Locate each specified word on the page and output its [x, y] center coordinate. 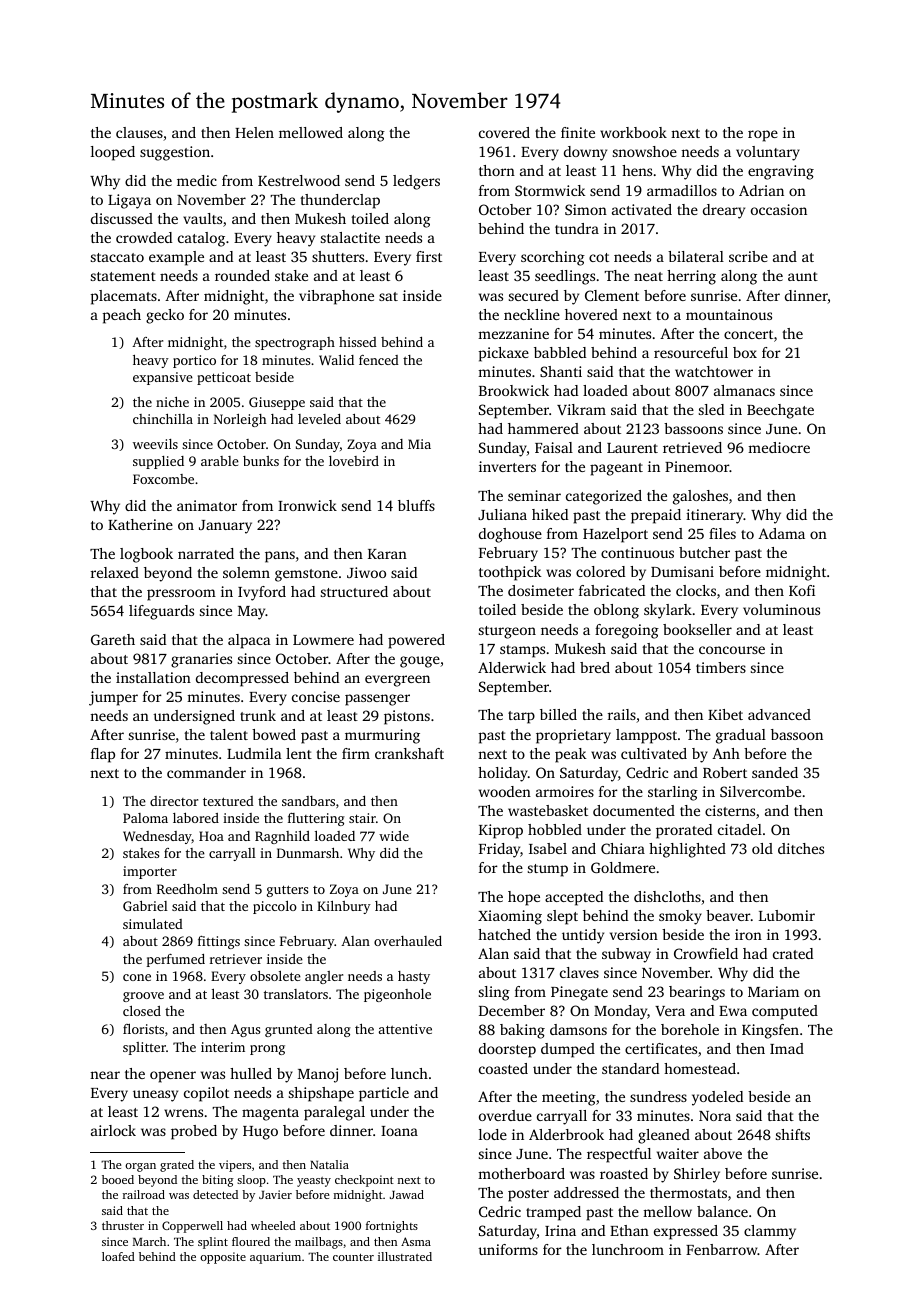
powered [416, 641]
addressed [586, 1192]
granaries [201, 660]
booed [118, 1179]
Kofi [802, 590]
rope [763, 136]
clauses [139, 132]
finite [578, 132]
